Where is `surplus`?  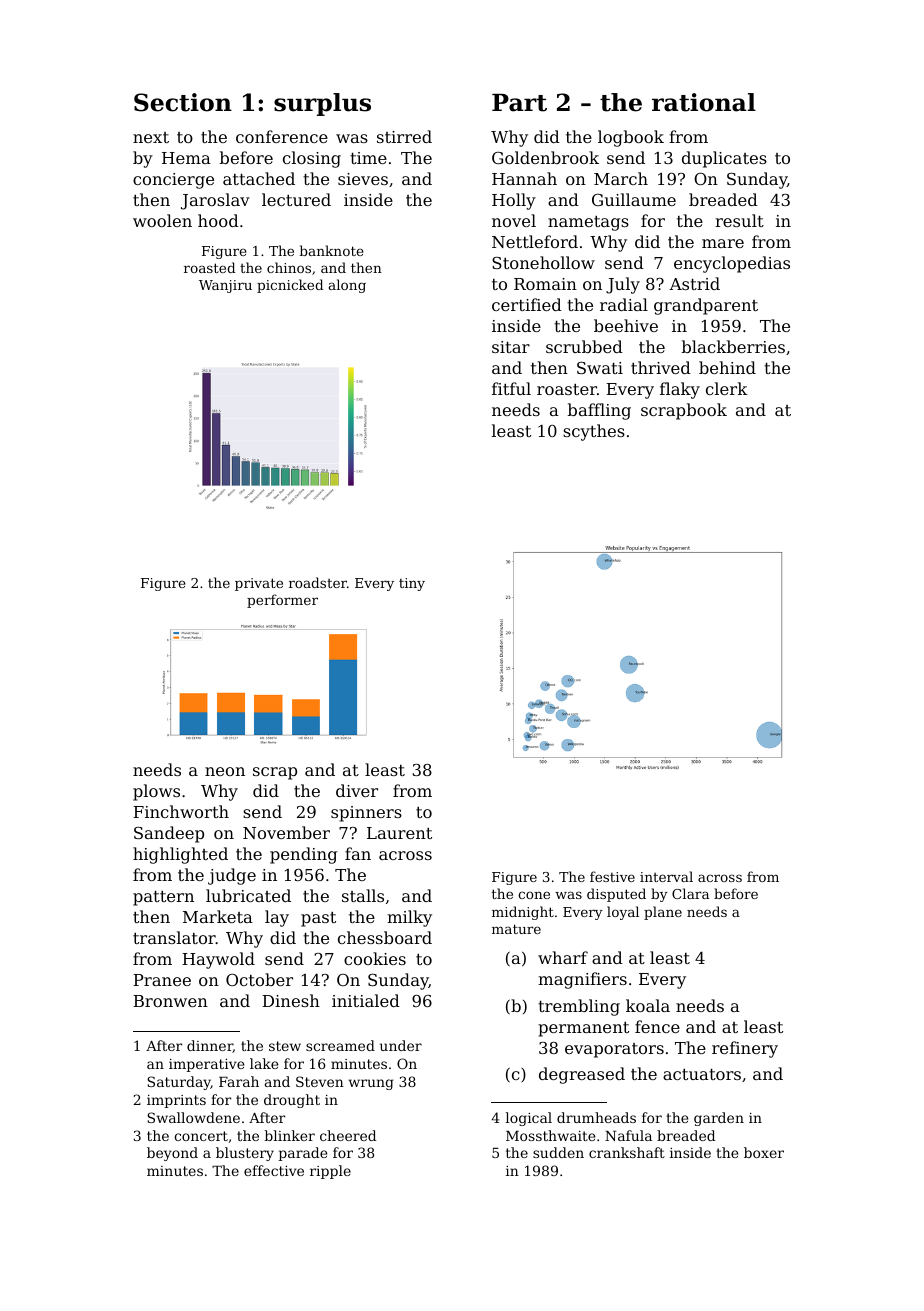 surplus is located at coordinates (322, 104).
